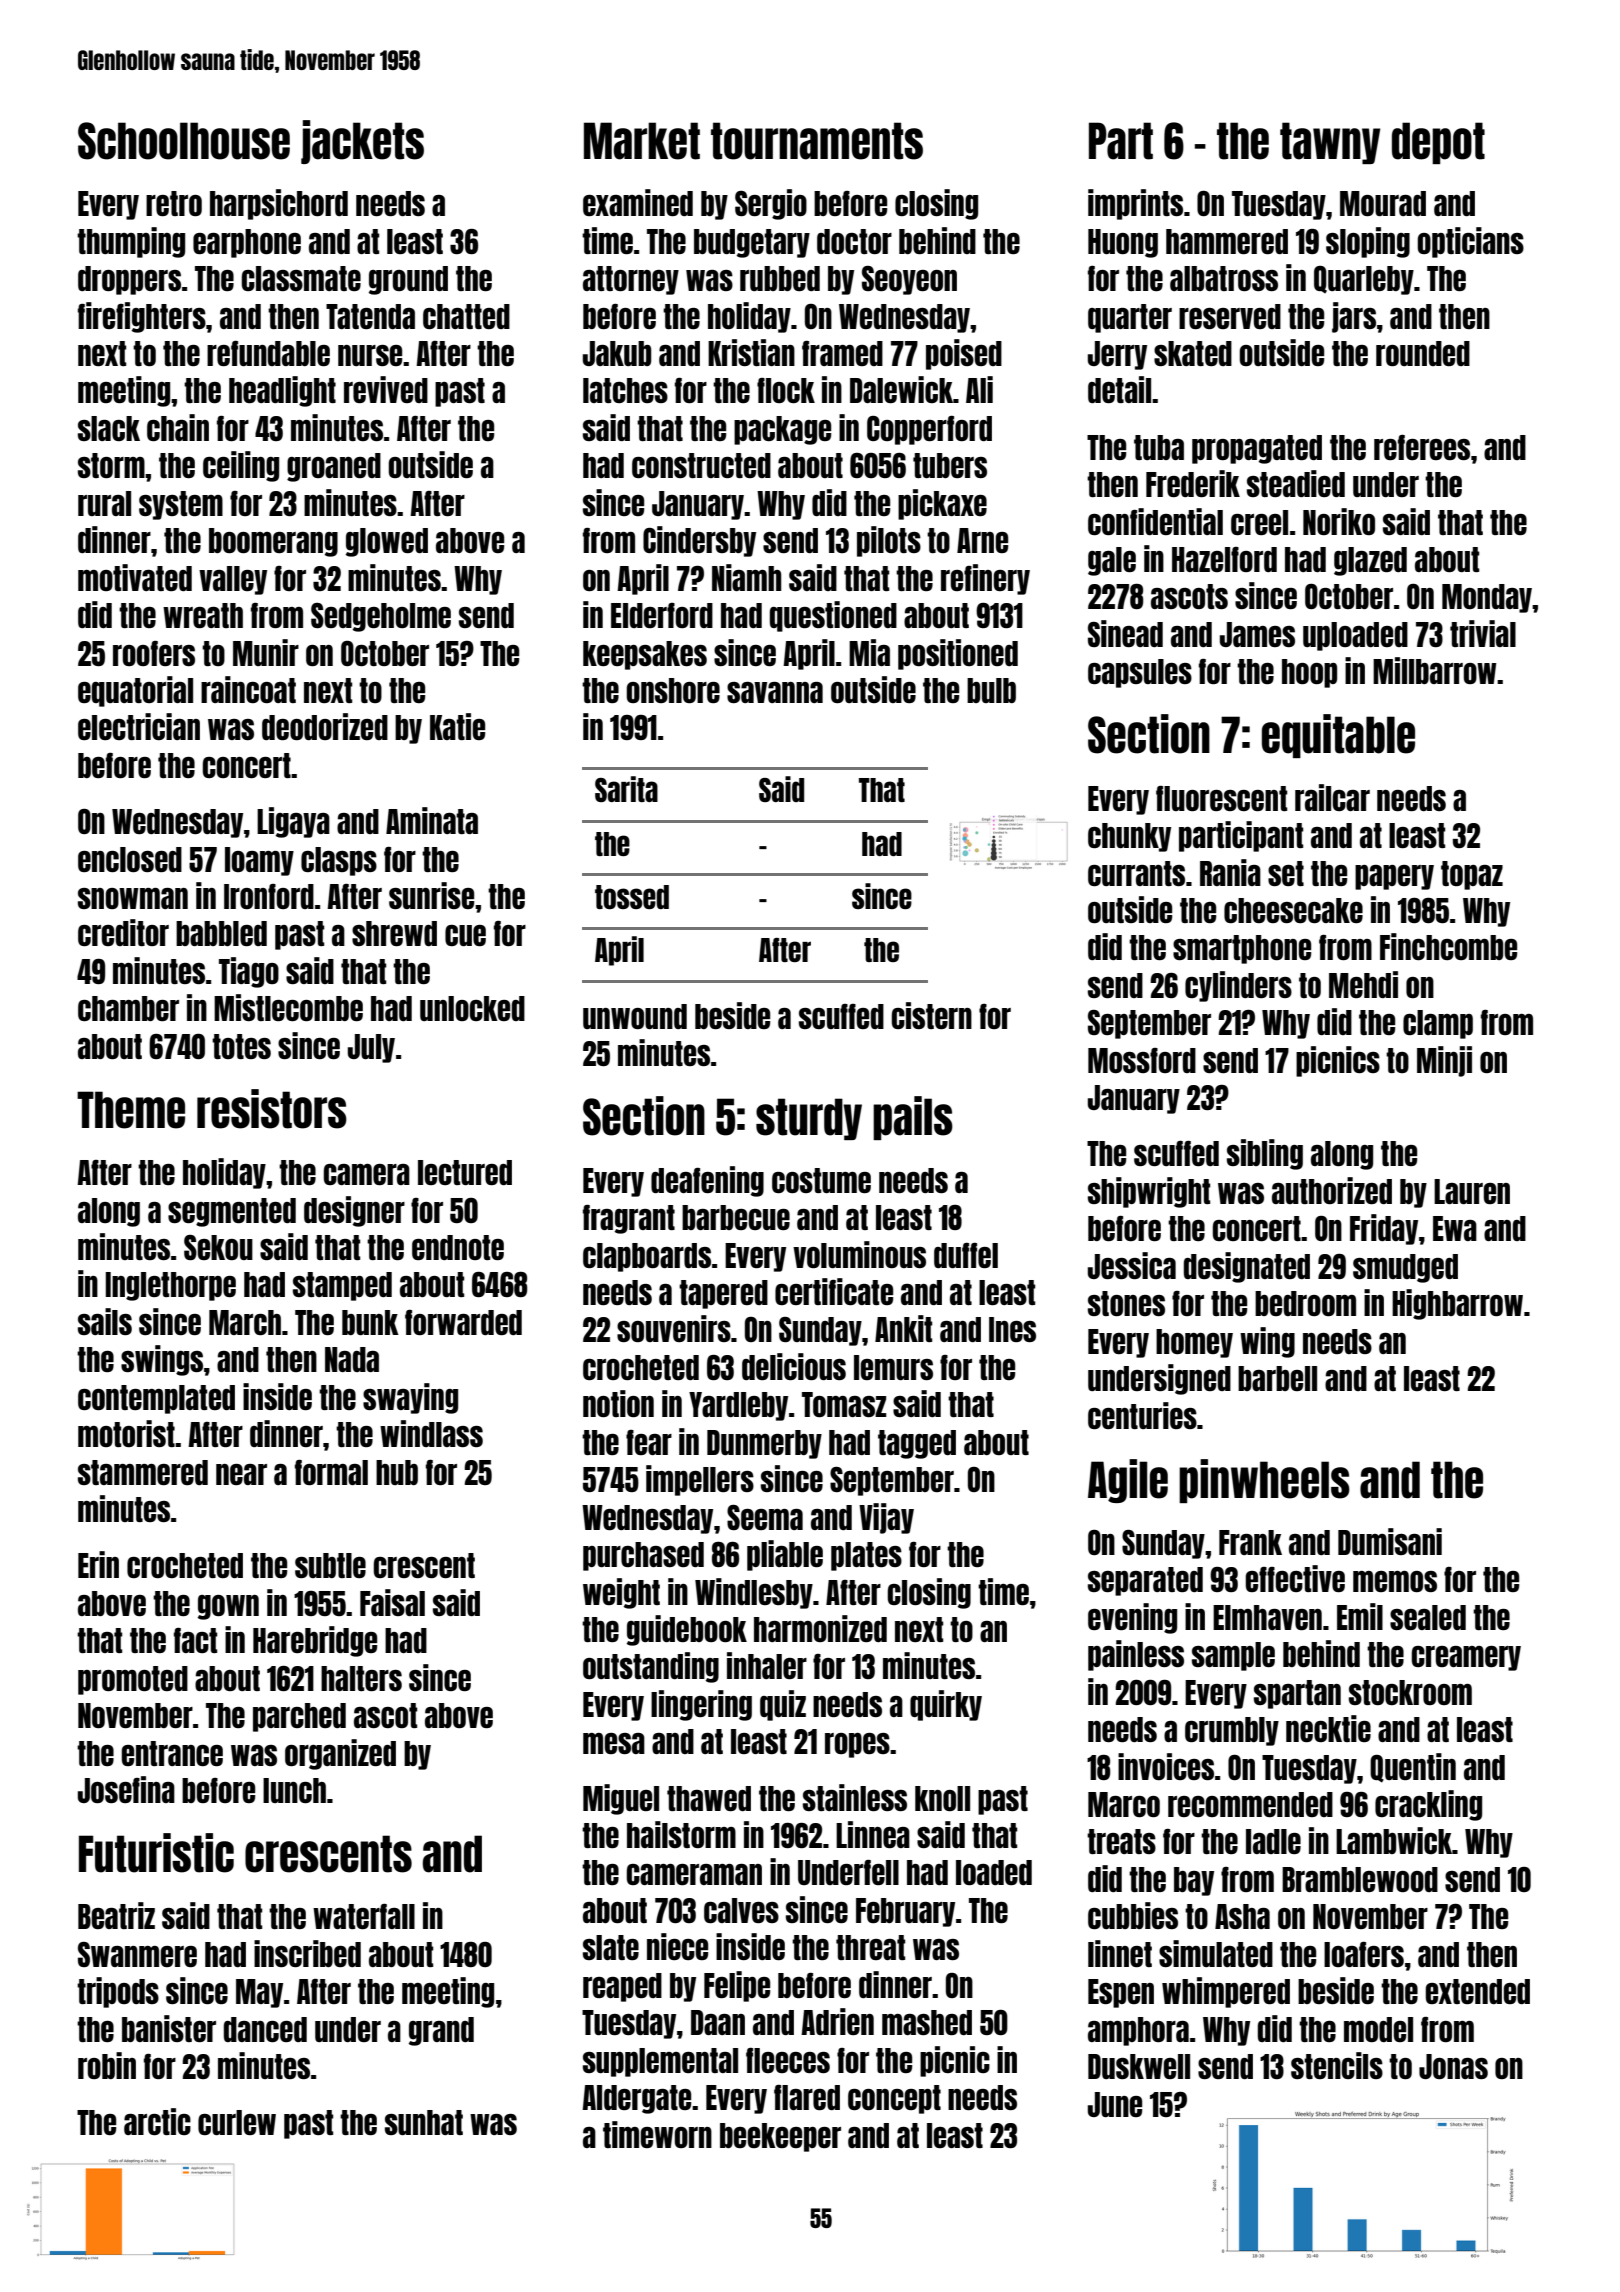  Describe the element at coordinates (1457, 1304) in the page. I see `Highbarrow` at that location.
